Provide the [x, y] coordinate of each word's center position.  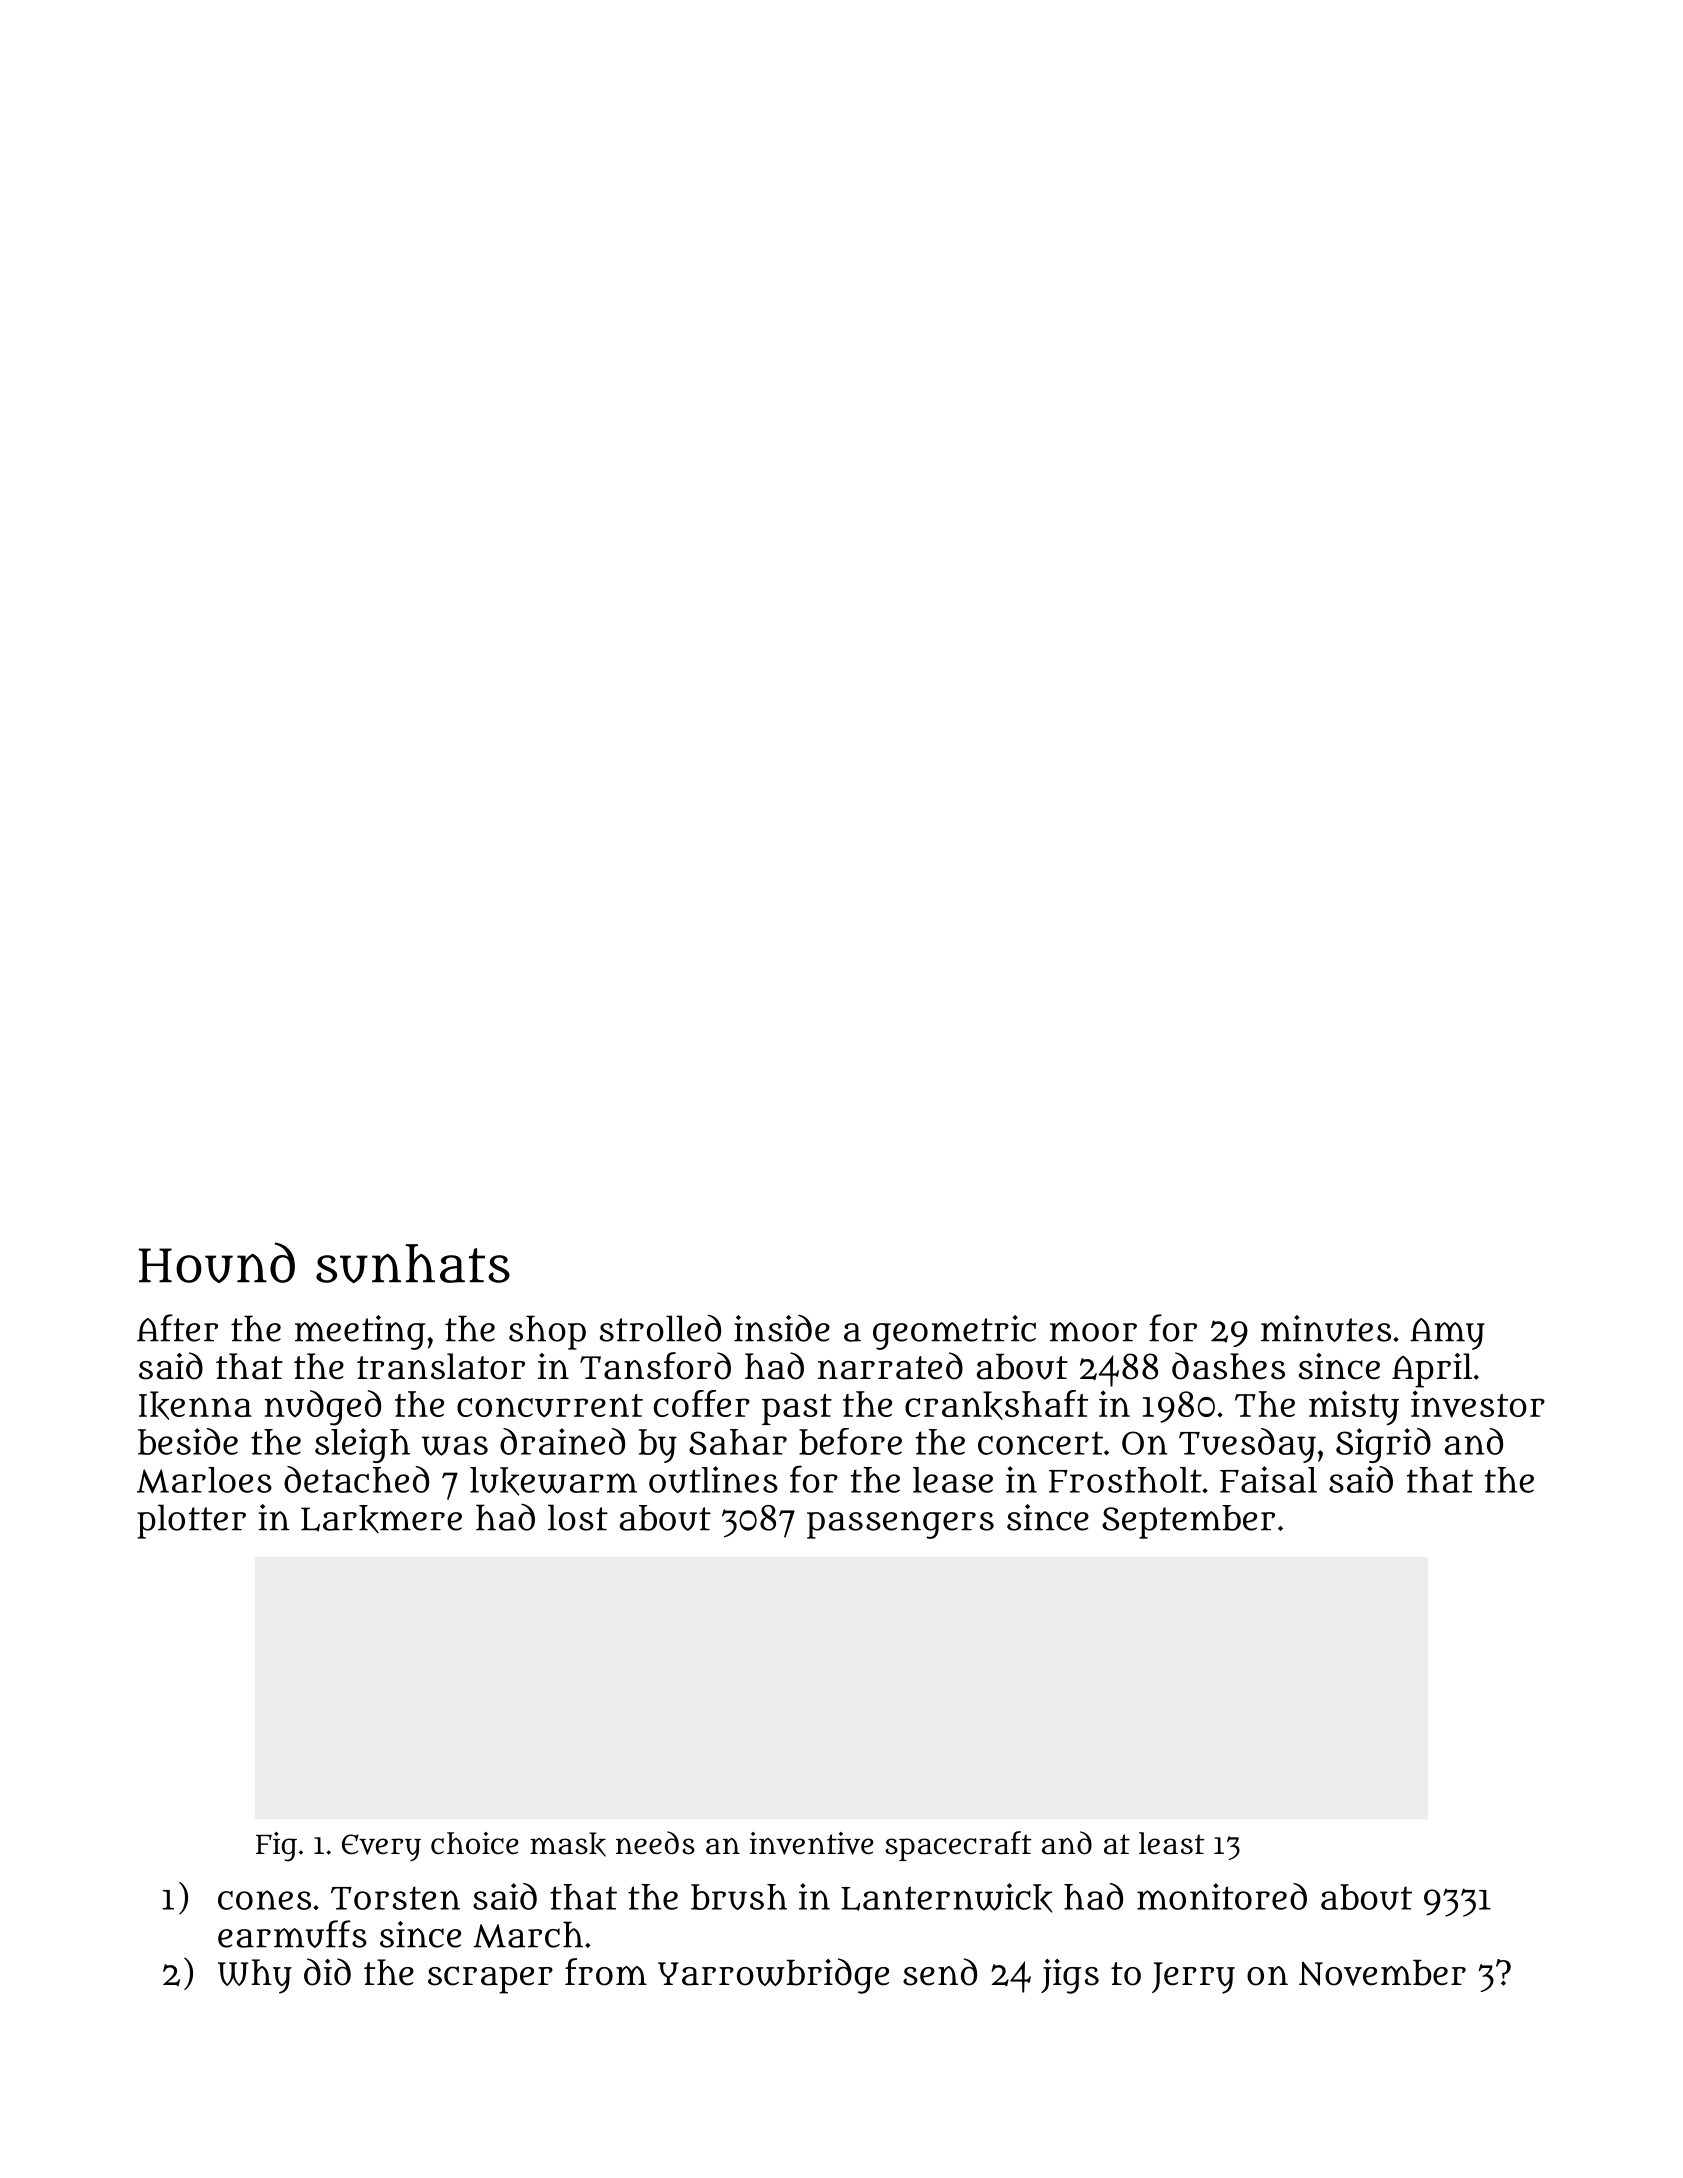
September [1188, 1522]
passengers [900, 1525]
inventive [812, 1843]
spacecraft [958, 1846]
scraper [490, 1980]
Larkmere [381, 1519]
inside [782, 1328]
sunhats [413, 1263]
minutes [1326, 1328]
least [1171, 1843]
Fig [276, 1847]
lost [578, 1517]
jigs [1070, 1976]
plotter [191, 1521]
